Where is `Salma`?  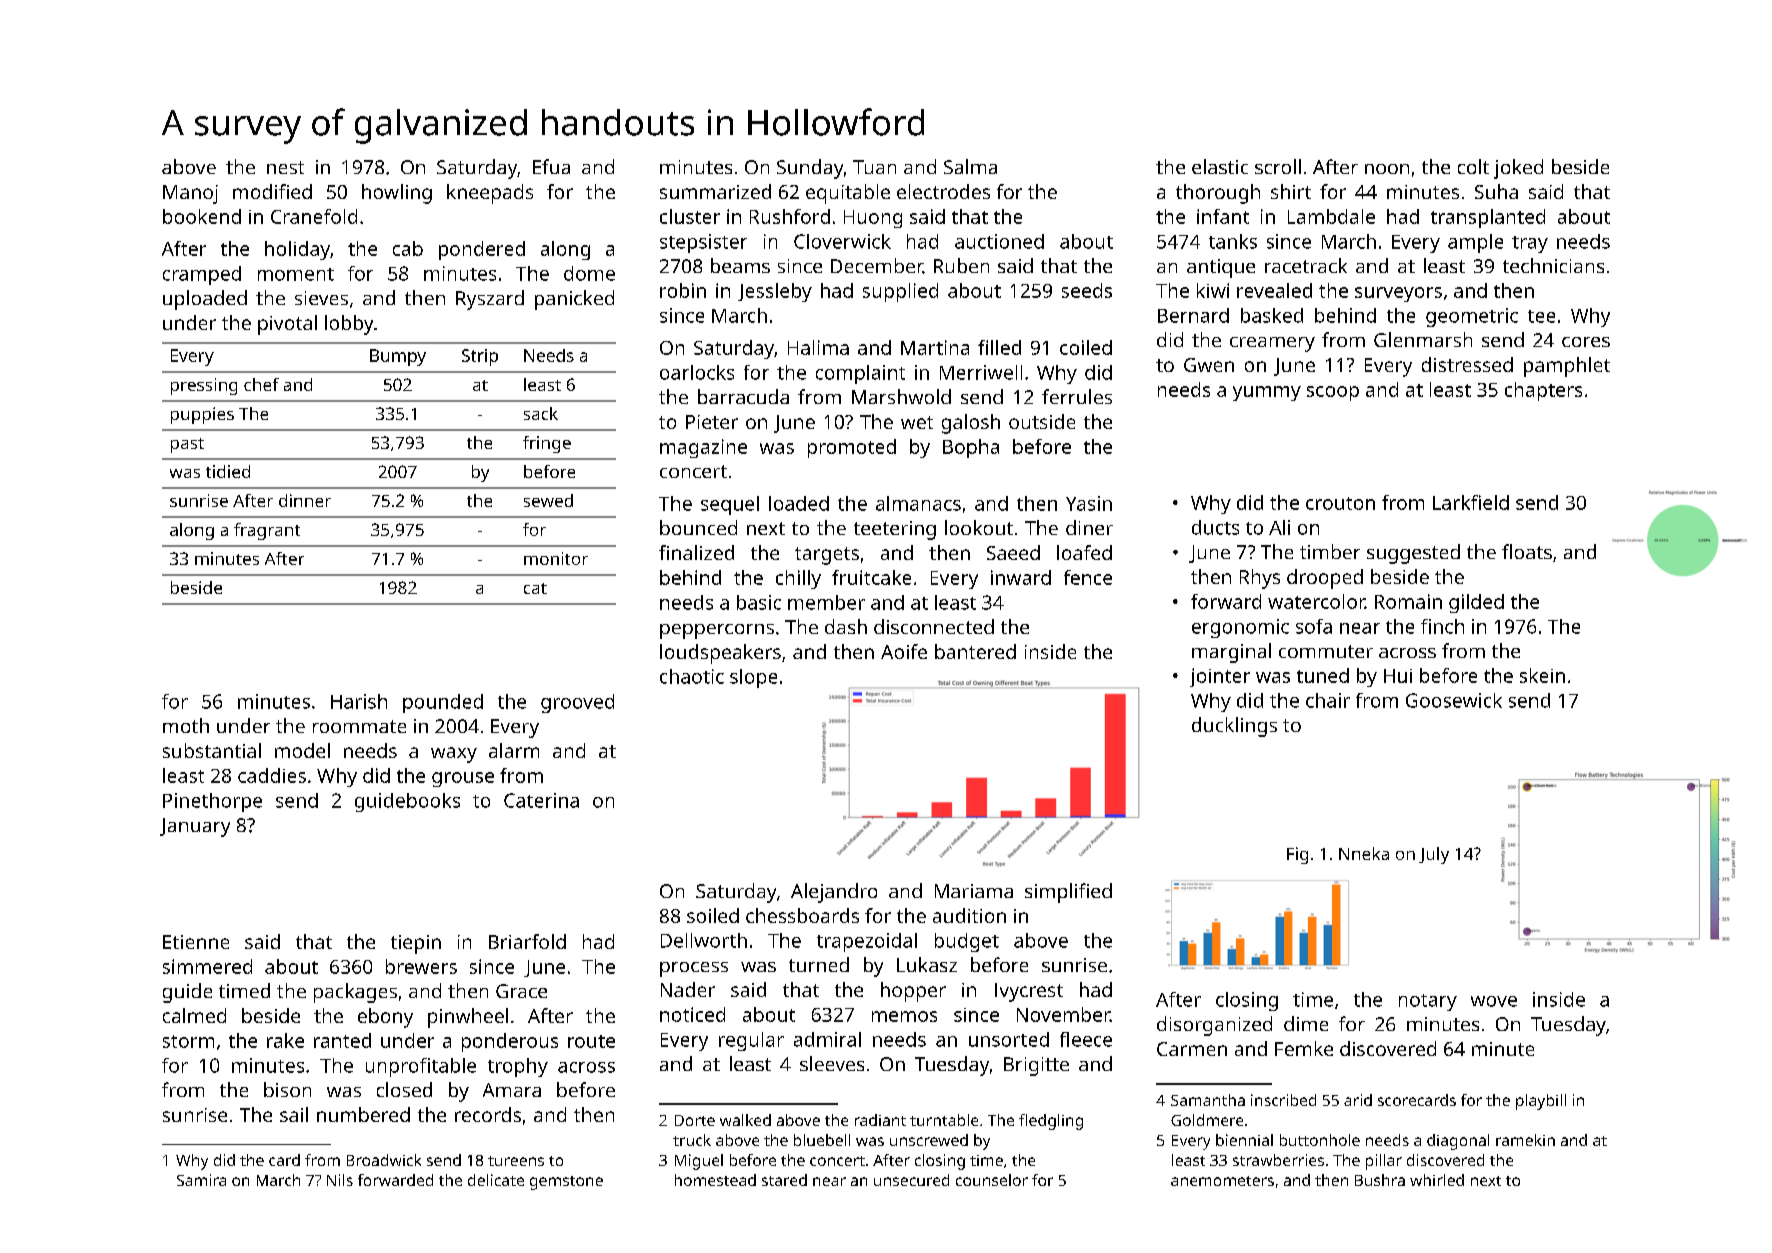
Salma is located at coordinates (970, 166).
